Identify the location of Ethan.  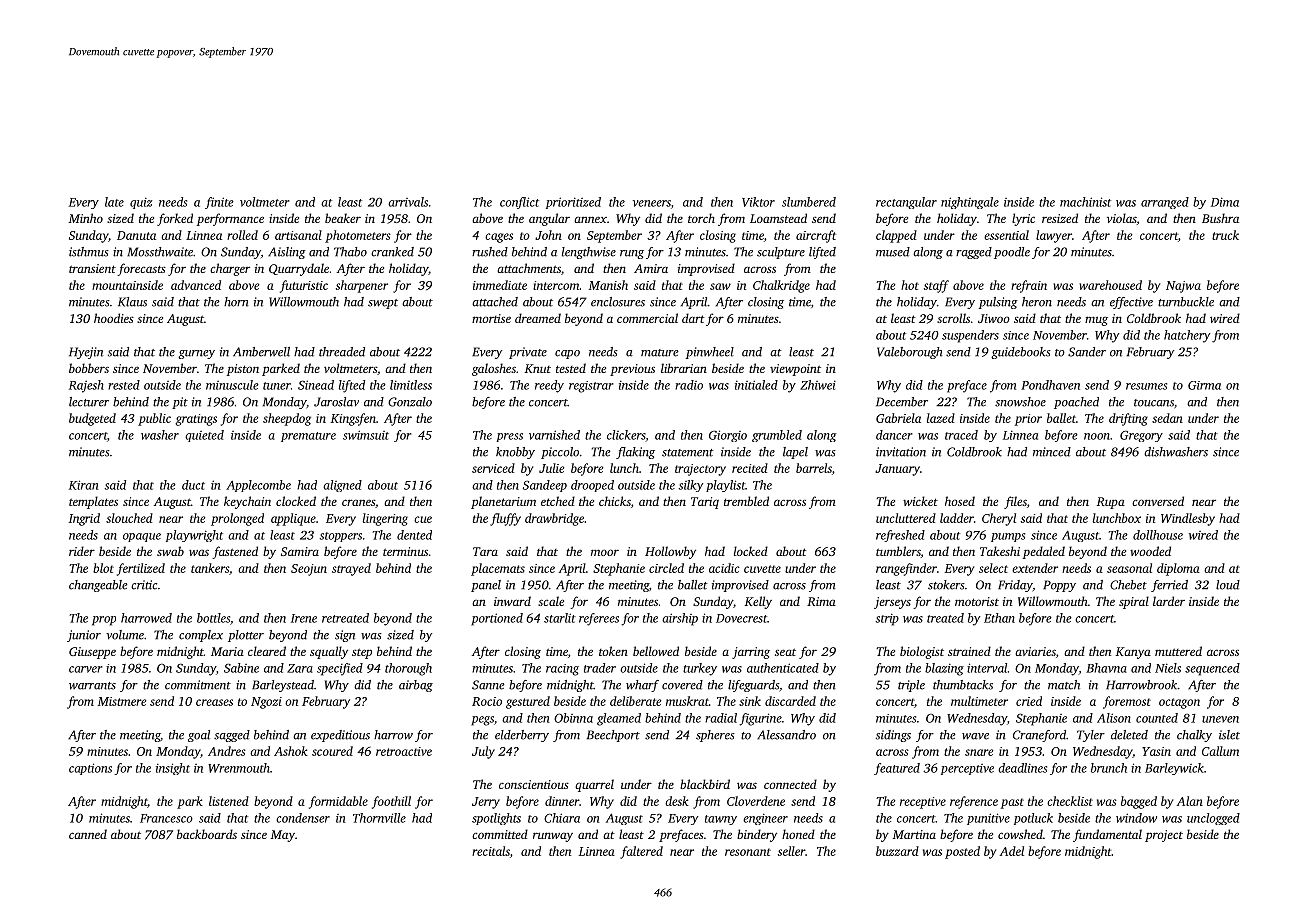
(999, 618).
